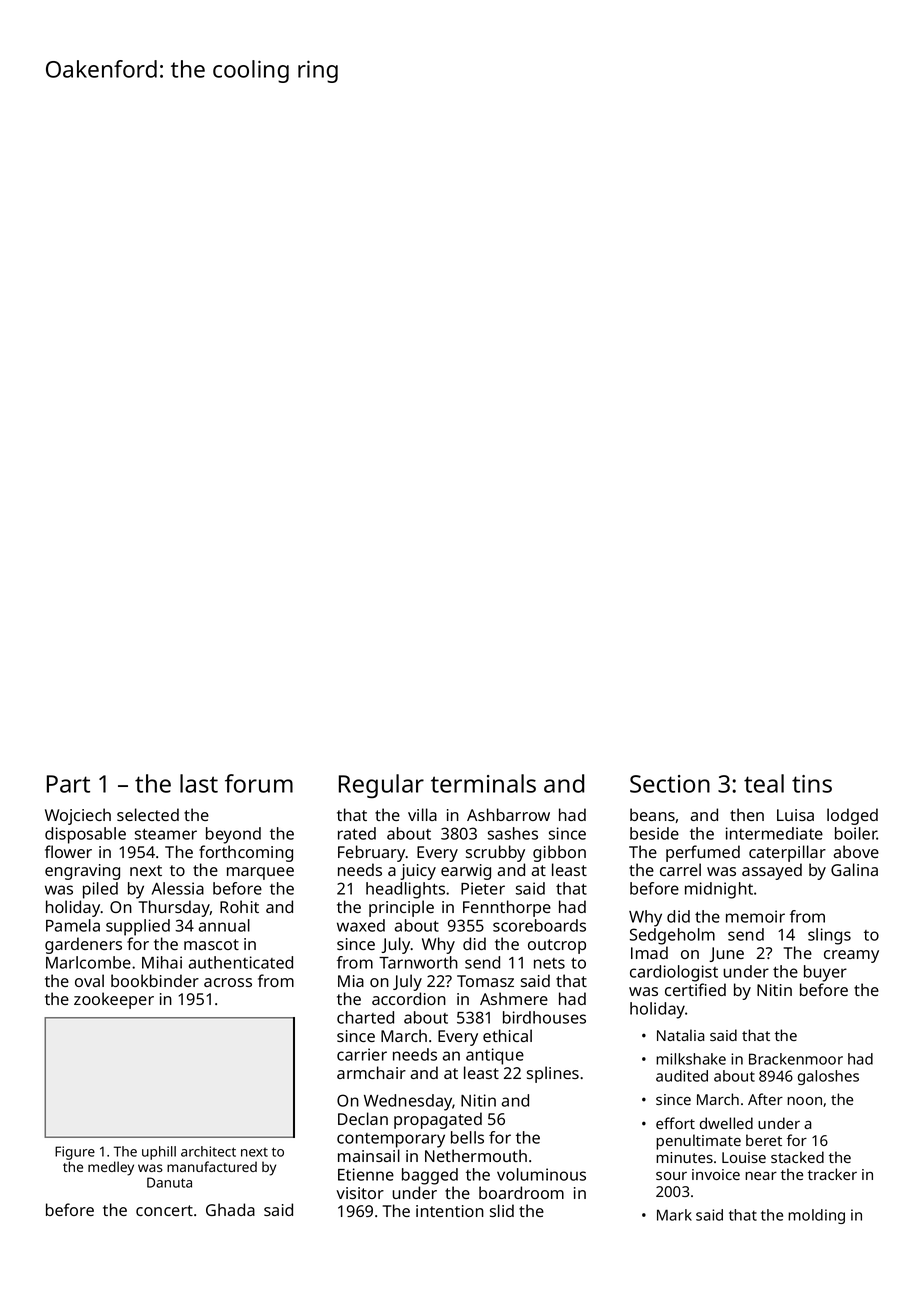 Image resolution: width=924 pixels, height=1308 pixels. Describe the element at coordinates (164, 1210) in the page. I see `concert` at that location.
